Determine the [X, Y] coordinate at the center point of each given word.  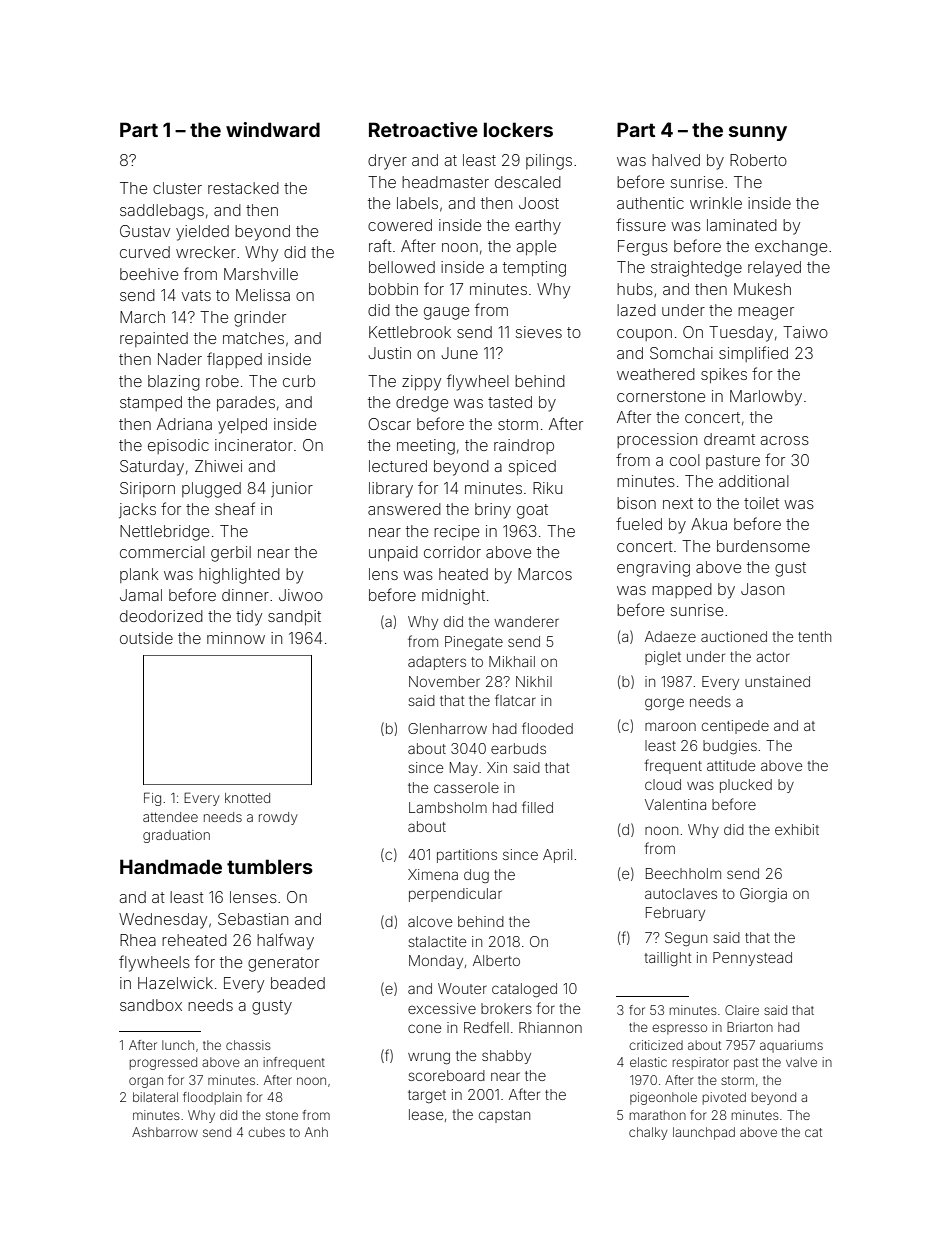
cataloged [524, 990]
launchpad [704, 1133]
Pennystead [752, 959]
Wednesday [163, 921]
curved [145, 252]
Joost [539, 203]
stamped [151, 403]
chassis [248, 1045]
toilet [761, 503]
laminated [742, 225]
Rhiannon [550, 1027]
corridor [452, 552]
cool [685, 460]
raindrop [524, 446]
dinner [245, 595]
